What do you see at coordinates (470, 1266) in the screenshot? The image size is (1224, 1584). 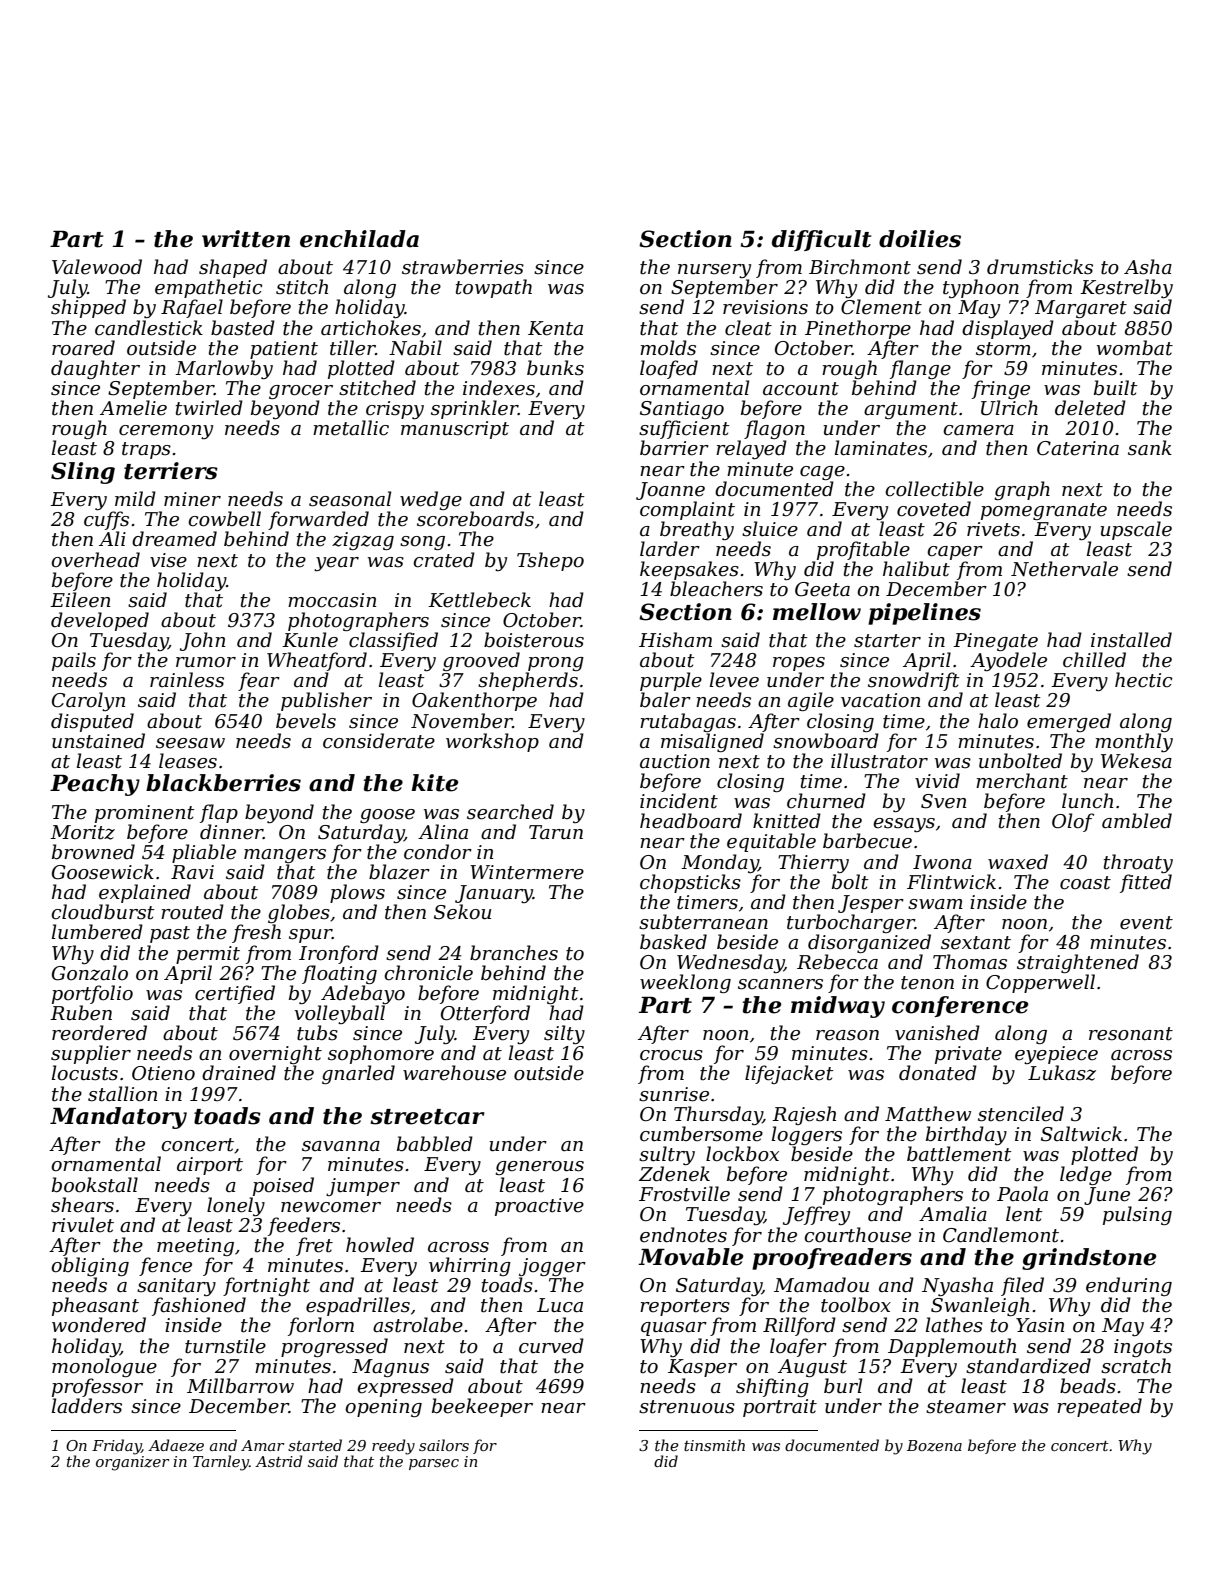 I see `whirring` at bounding box center [470, 1266].
